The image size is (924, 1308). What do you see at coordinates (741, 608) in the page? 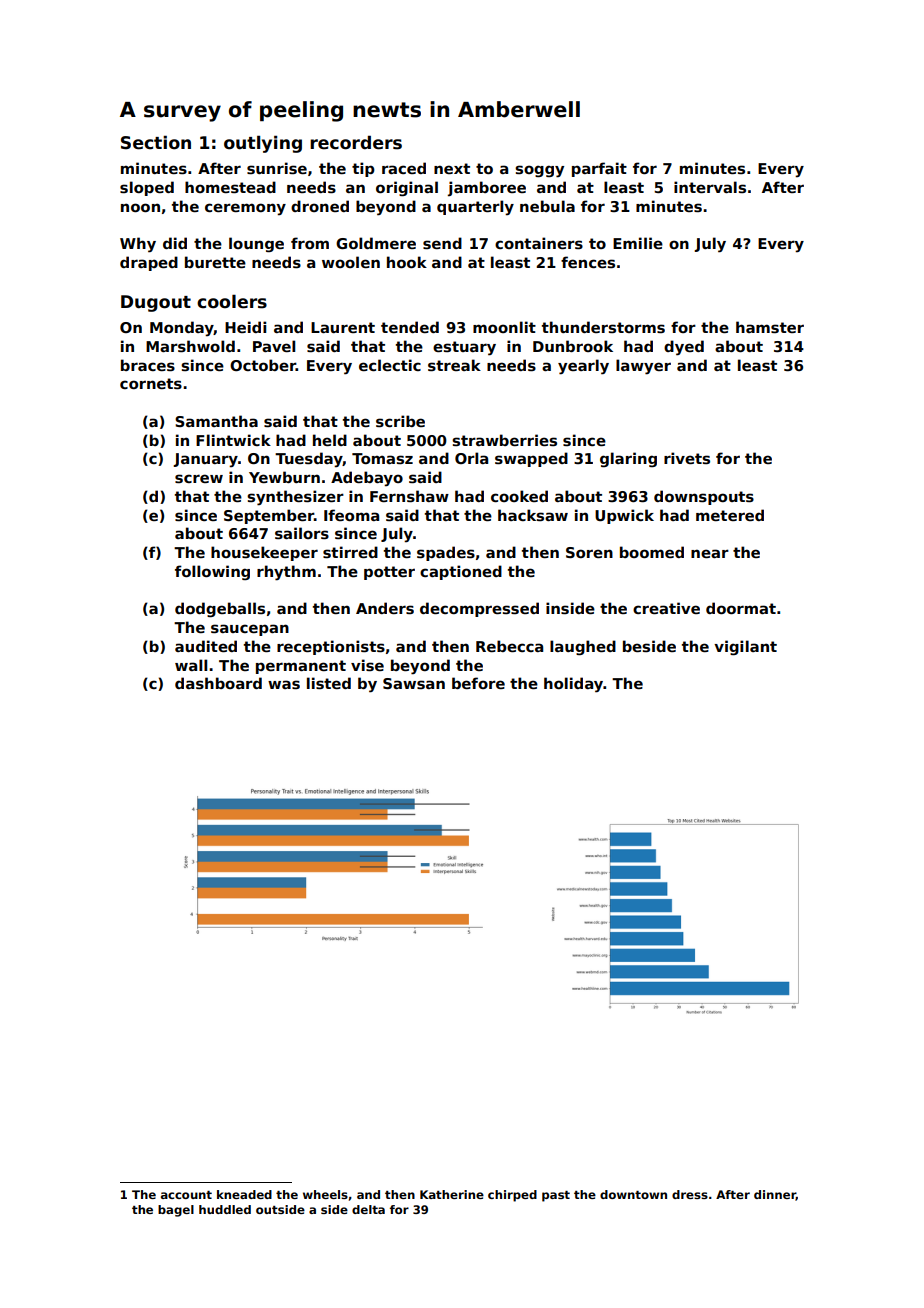
I see `doormat` at bounding box center [741, 608].
